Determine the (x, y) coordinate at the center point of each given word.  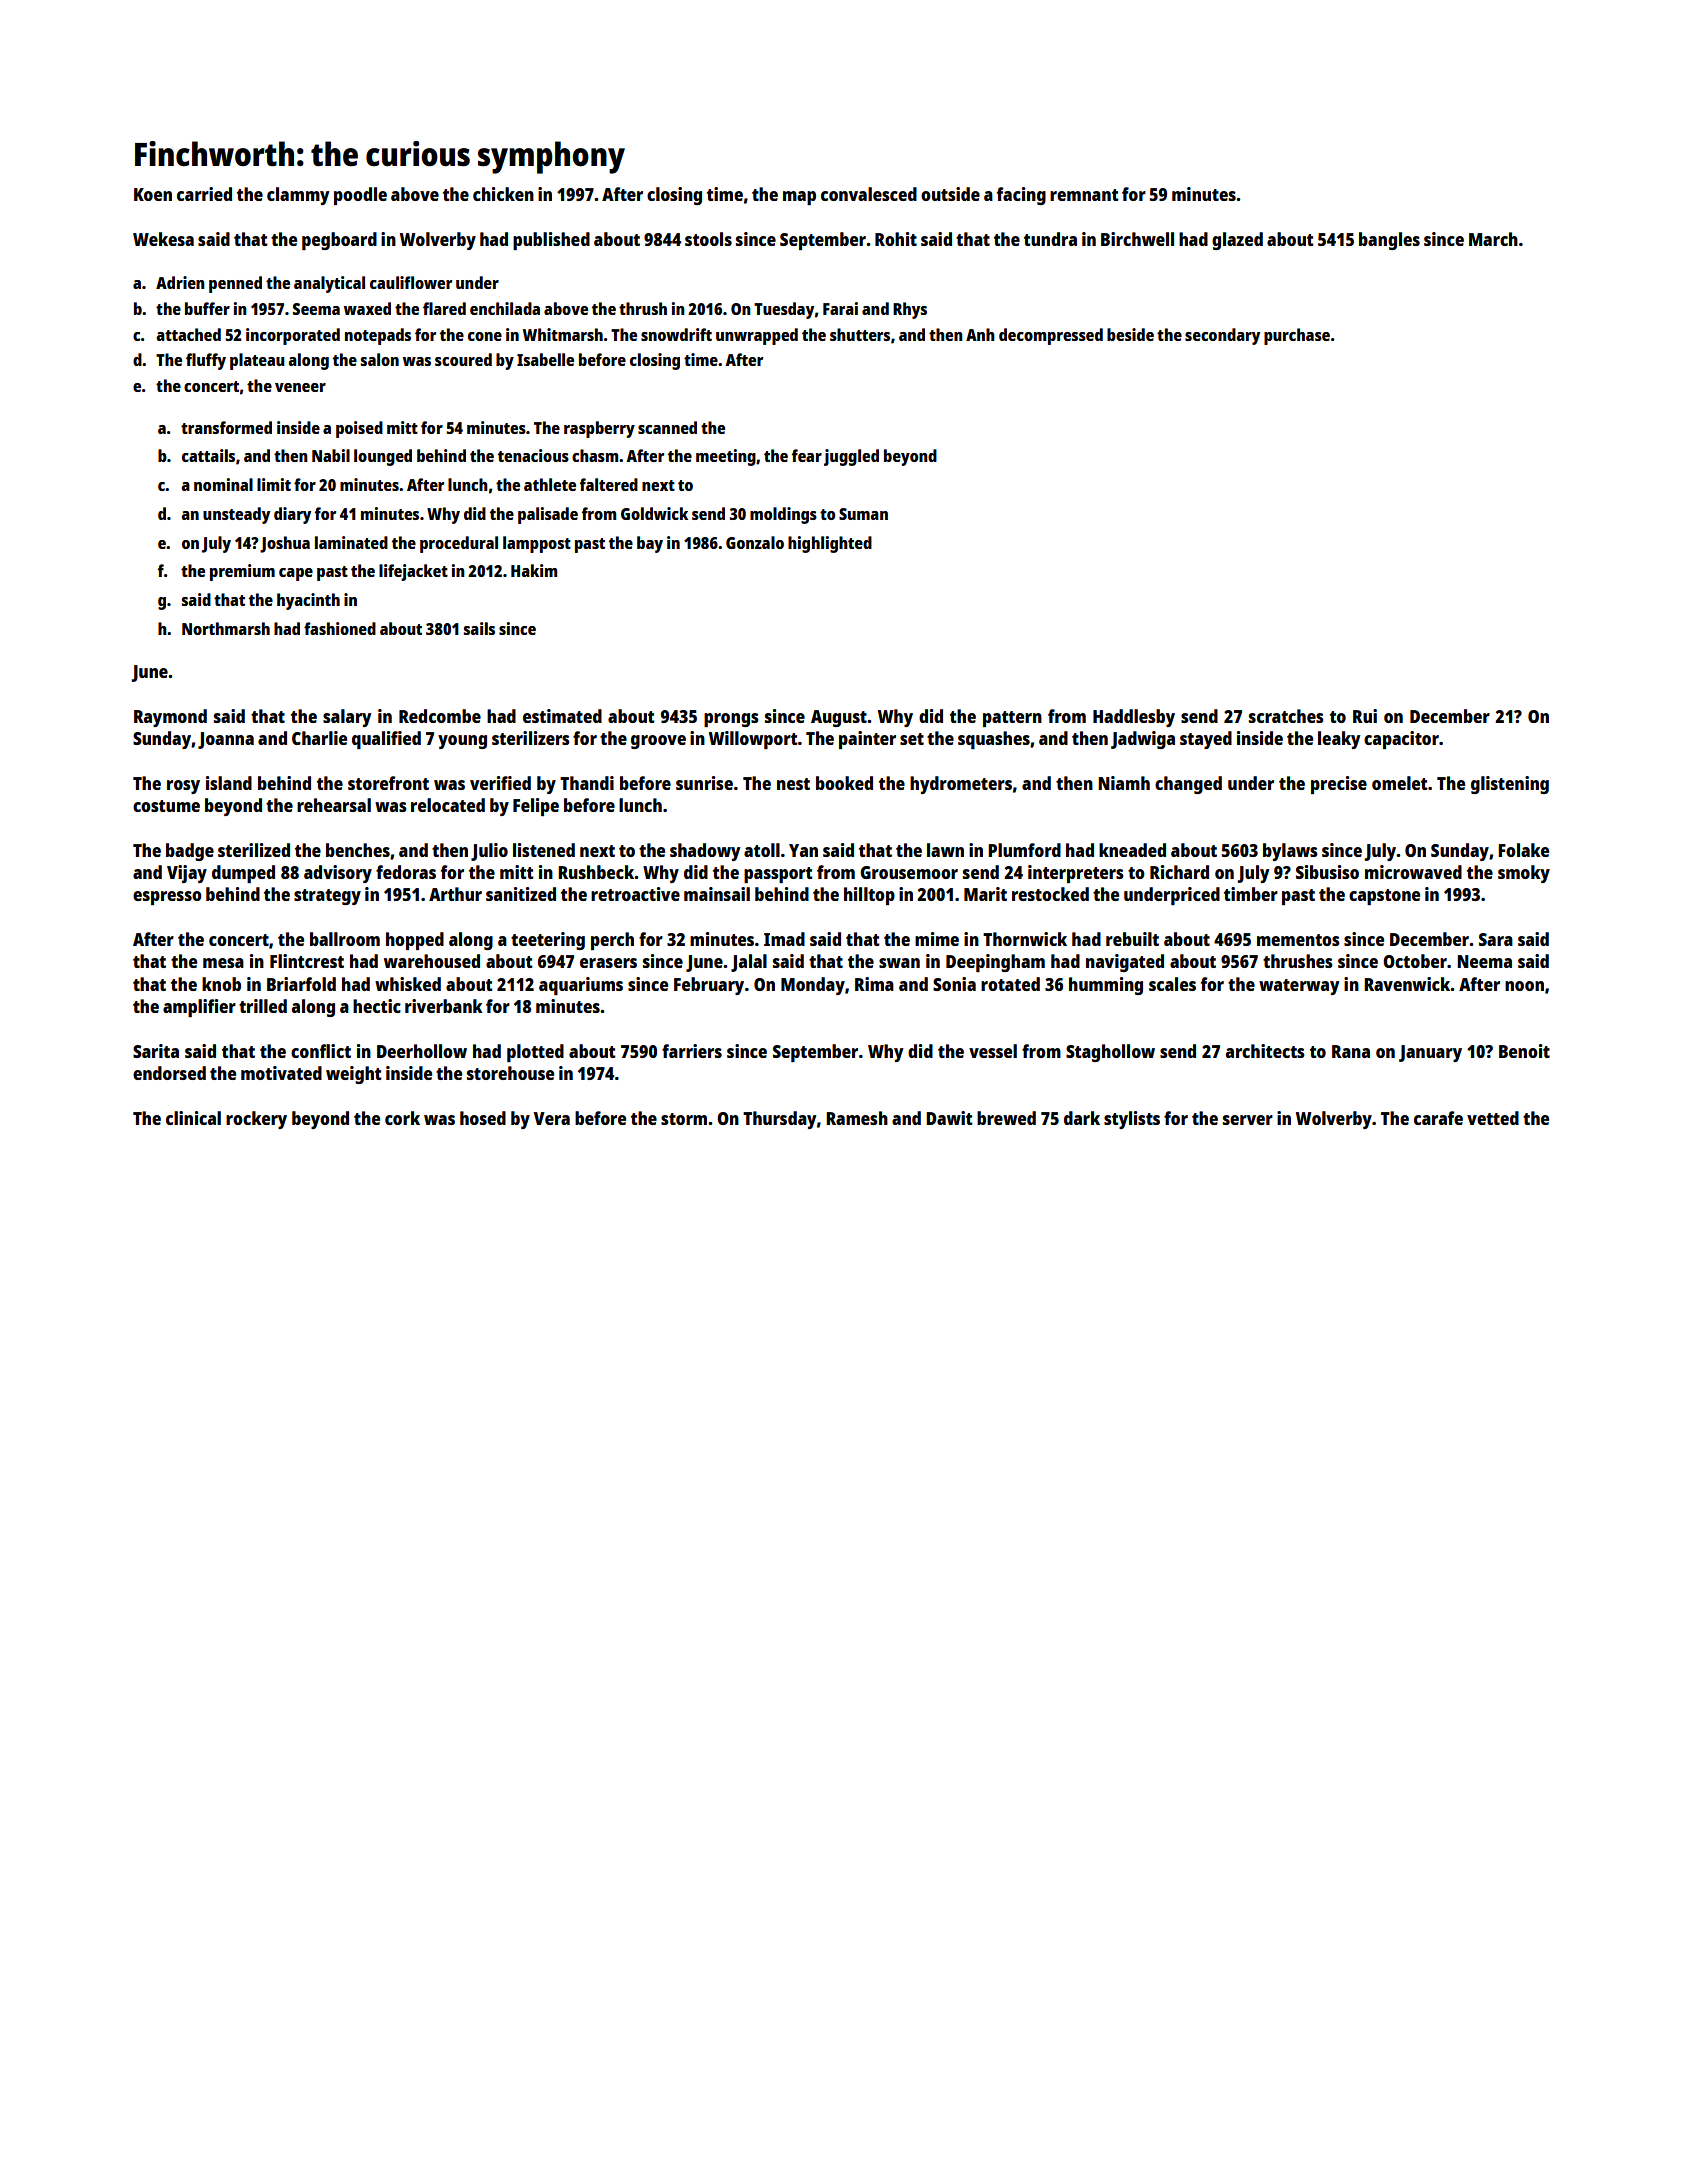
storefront (388, 783)
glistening (1510, 785)
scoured (463, 359)
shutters (860, 334)
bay (650, 544)
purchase (1297, 336)
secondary (1222, 336)
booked (844, 783)
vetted (1493, 1118)
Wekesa (163, 239)
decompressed (1051, 336)
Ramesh (857, 1118)
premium (242, 572)
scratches (1286, 716)
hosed (483, 1118)
